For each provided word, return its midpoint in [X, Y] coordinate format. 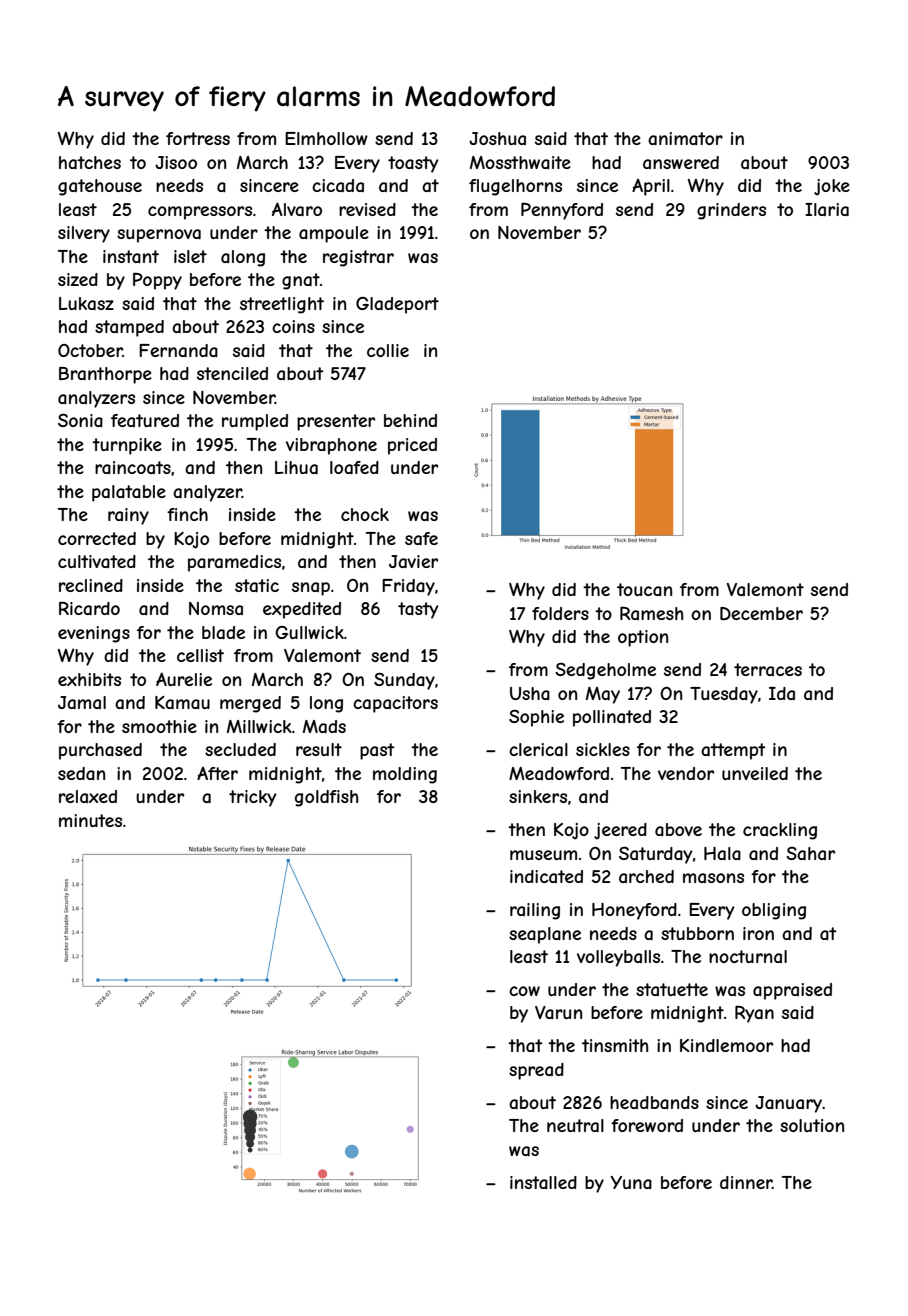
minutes [90, 820]
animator [685, 138]
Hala [722, 853]
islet [190, 256]
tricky [253, 798]
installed [543, 1182]
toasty [413, 164]
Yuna [631, 1182]
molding [405, 775]
